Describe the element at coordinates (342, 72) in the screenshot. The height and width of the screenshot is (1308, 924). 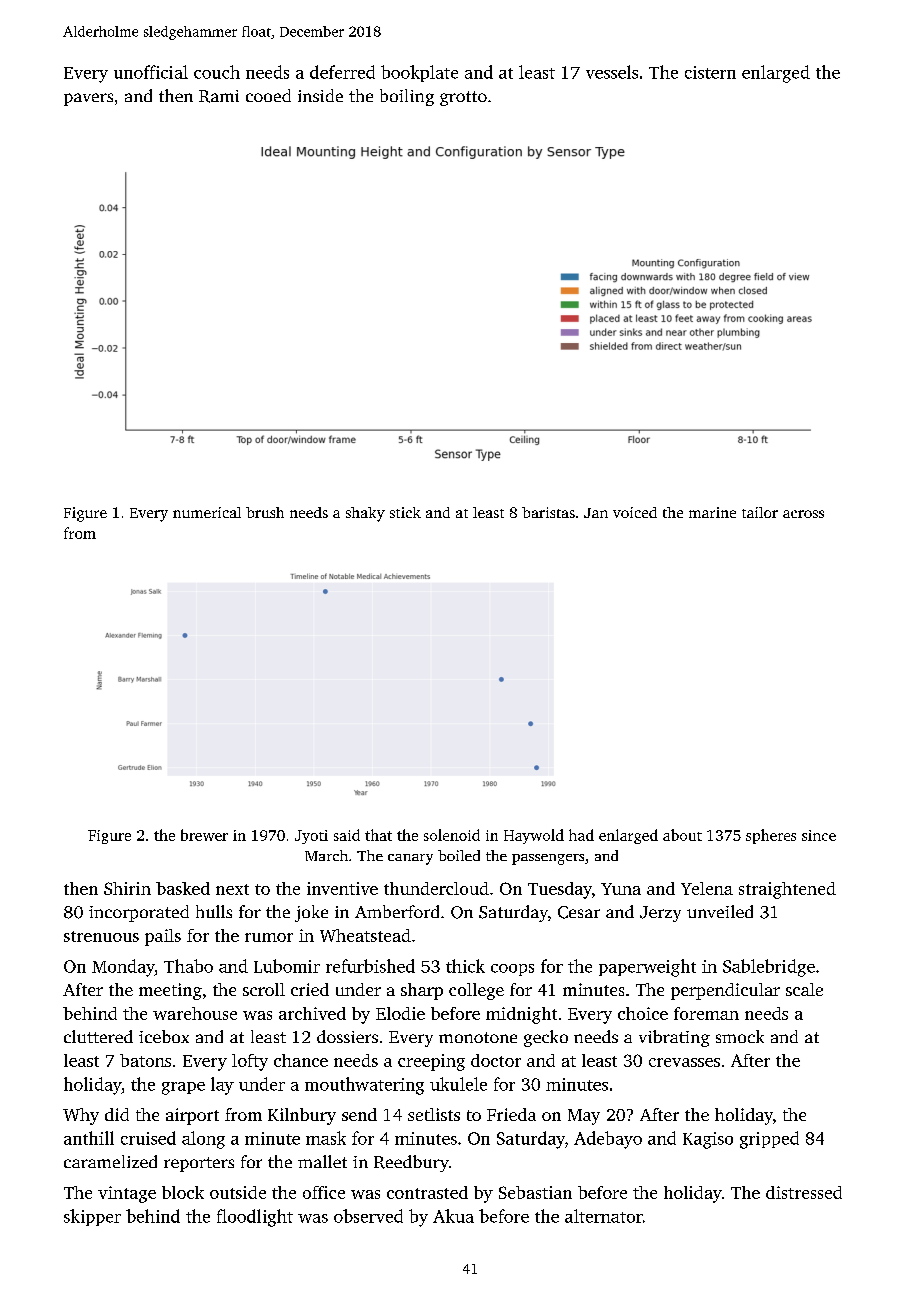
I see `deferred` at that location.
